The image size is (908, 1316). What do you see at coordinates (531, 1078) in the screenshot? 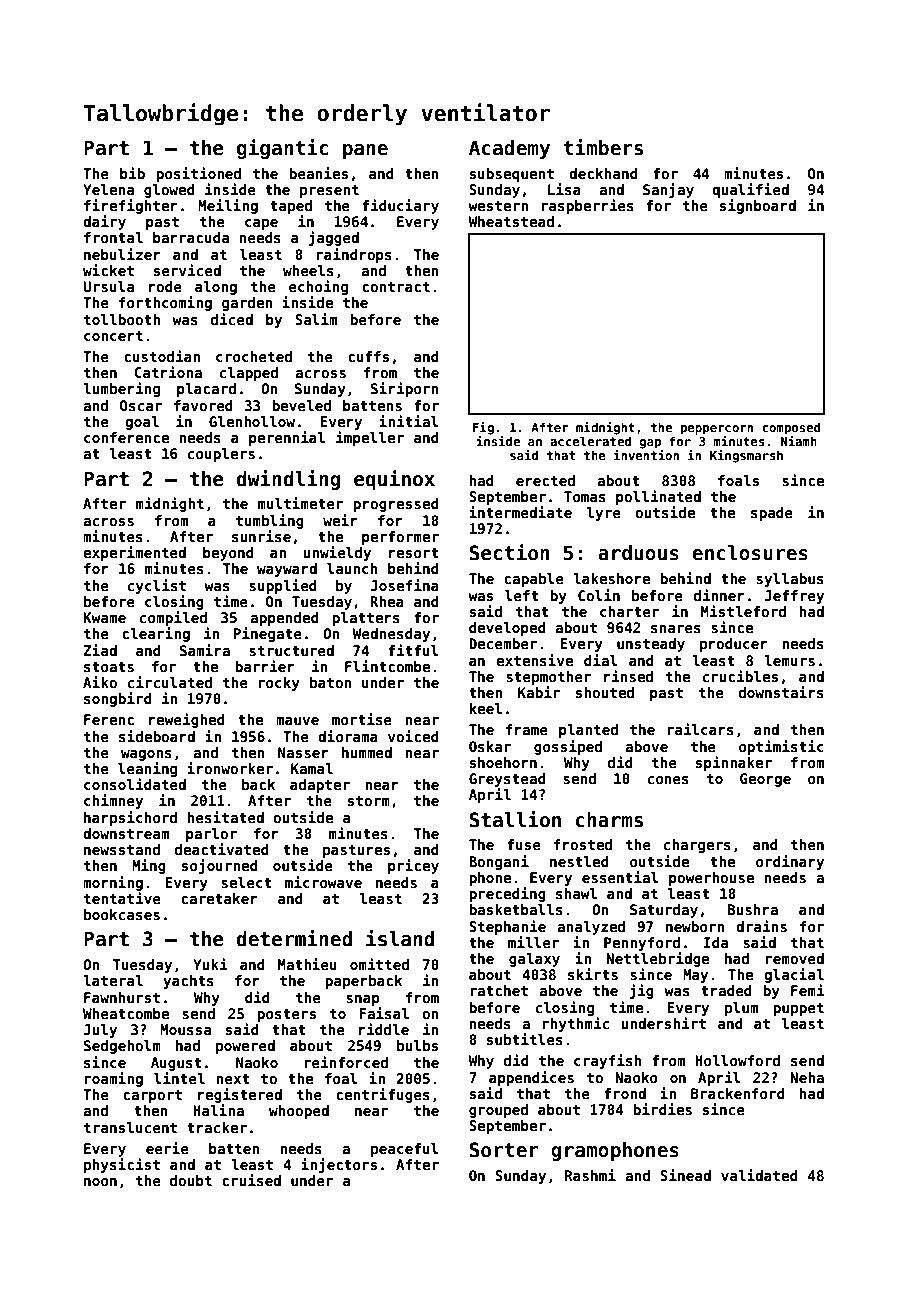
I see `appendices` at bounding box center [531, 1078].
